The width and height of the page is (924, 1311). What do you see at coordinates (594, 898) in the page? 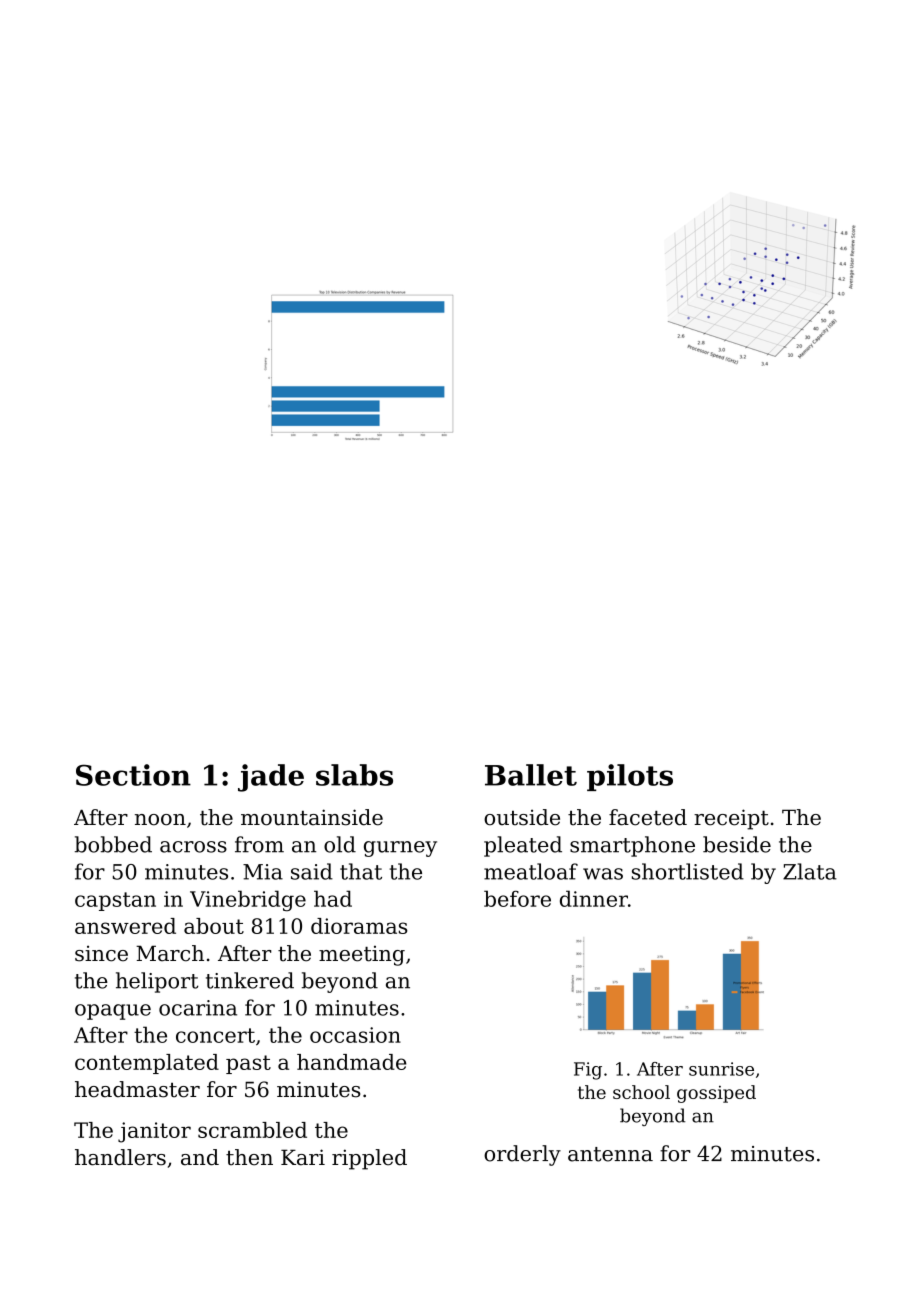
I see `dinner` at bounding box center [594, 898].
